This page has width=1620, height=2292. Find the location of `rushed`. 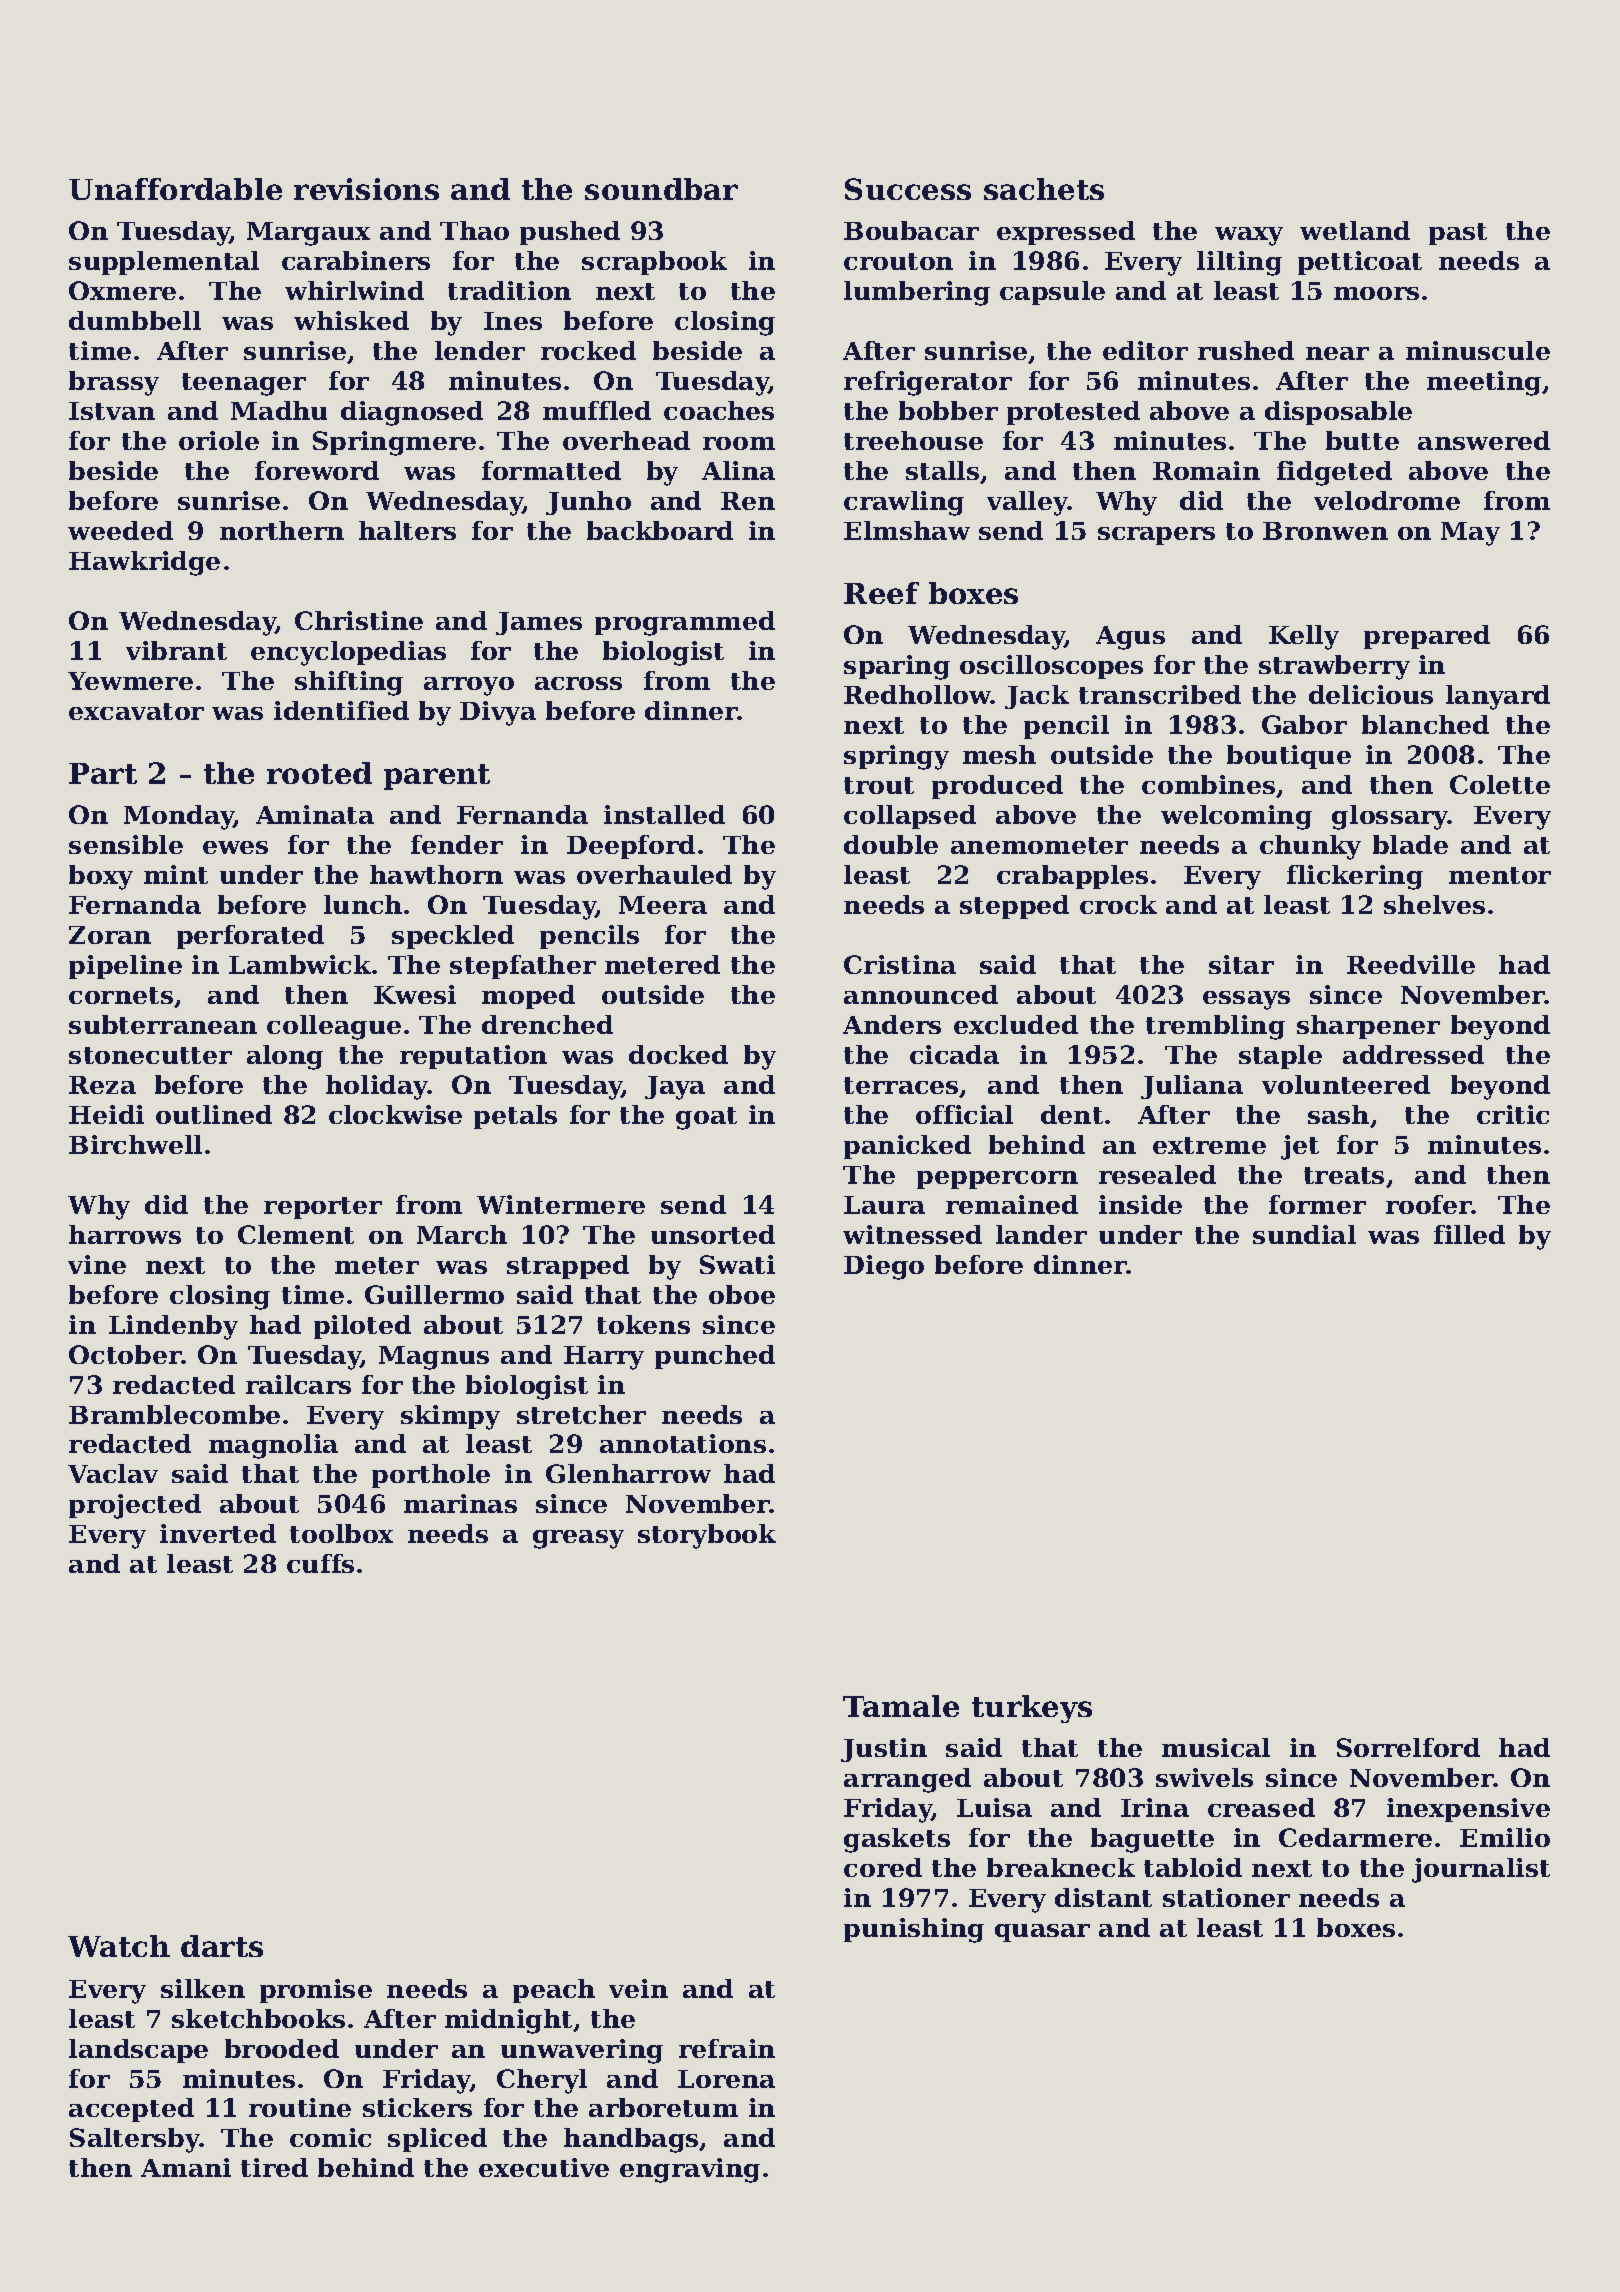

rushed is located at coordinates (1246, 350).
